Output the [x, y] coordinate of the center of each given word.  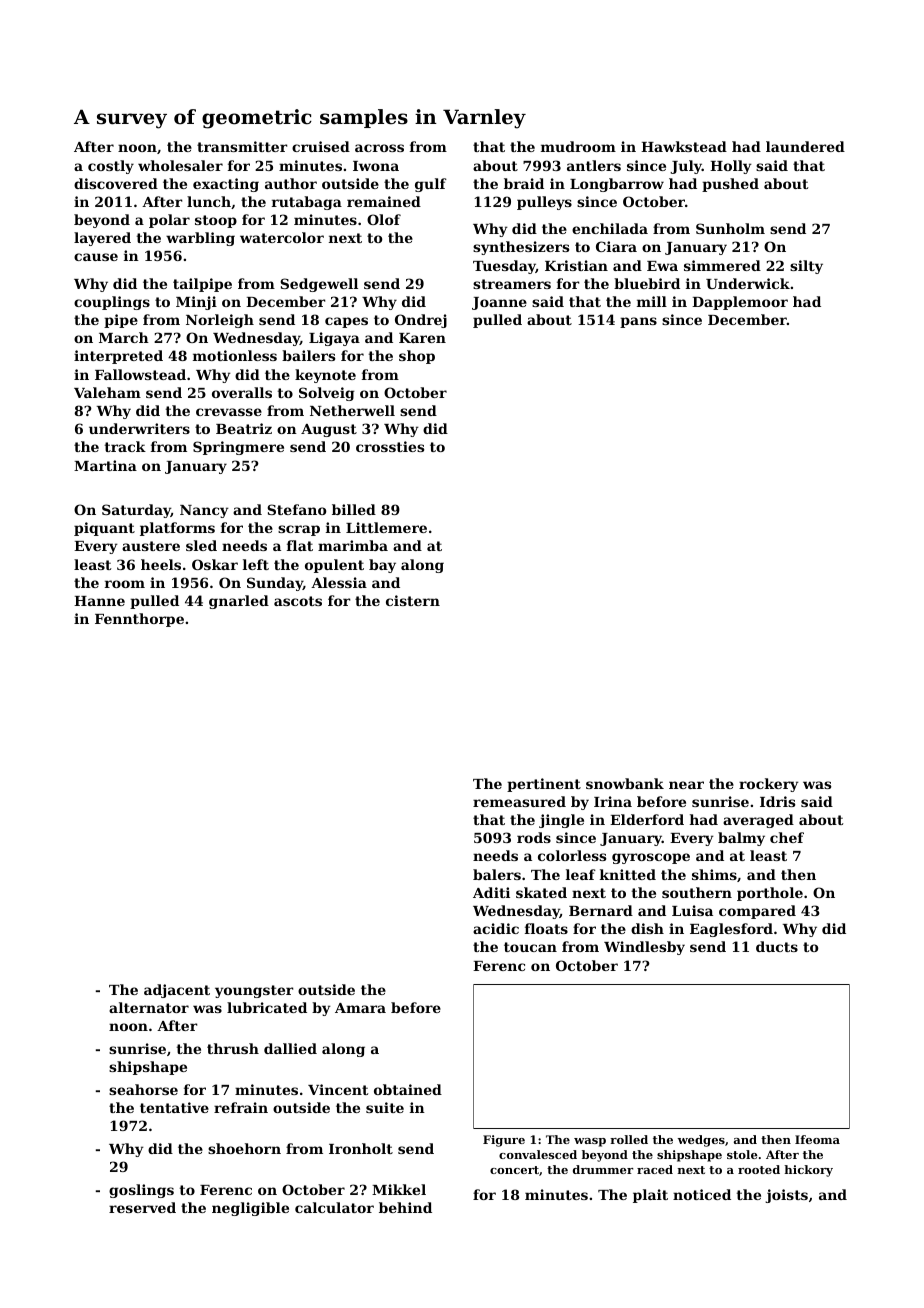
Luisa [692, 910]
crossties [390, 446]
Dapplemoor [740, 303]
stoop [216, 221]
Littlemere [386, 527]
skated [541, 892]
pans [638, 322]
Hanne [99, 601]
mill [652, 301]
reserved [142, 1207]
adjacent [177, 991]
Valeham [107, 392]
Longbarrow [617, 185]
